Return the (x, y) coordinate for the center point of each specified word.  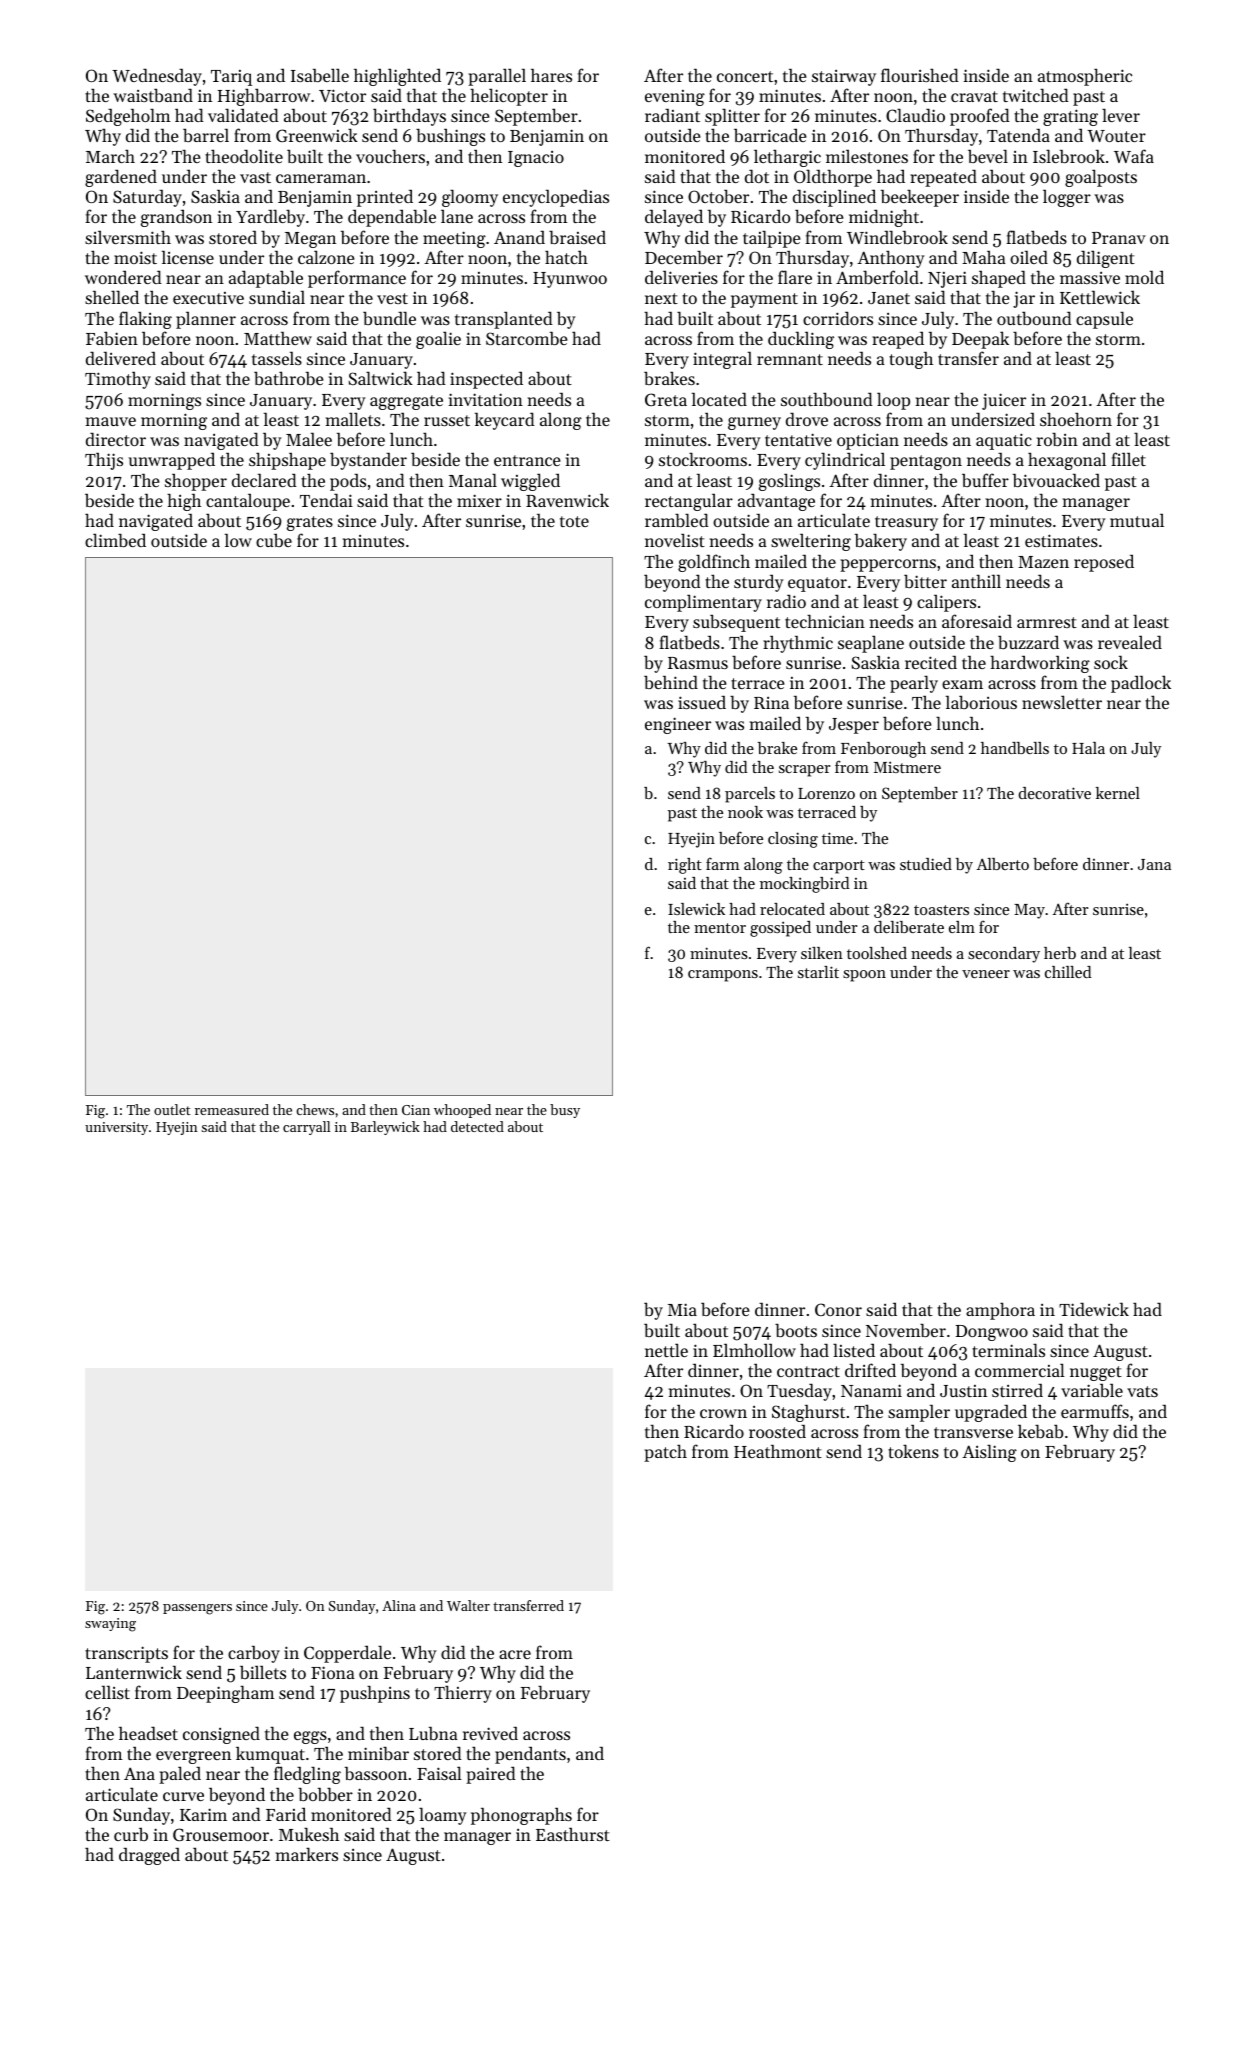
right (685, 866)
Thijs (104, 461)
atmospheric (1085, 77)
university (116, 1128)
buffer (985, 480)
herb (1060, 953)
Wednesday (157, 77)
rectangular (689, 502)
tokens (913, 1451)
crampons (723, 976)
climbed (115, 540)
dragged (149, 1856)
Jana (1154, 864)
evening (675, 98)
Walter (468, 1605)
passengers (197, 1609)
